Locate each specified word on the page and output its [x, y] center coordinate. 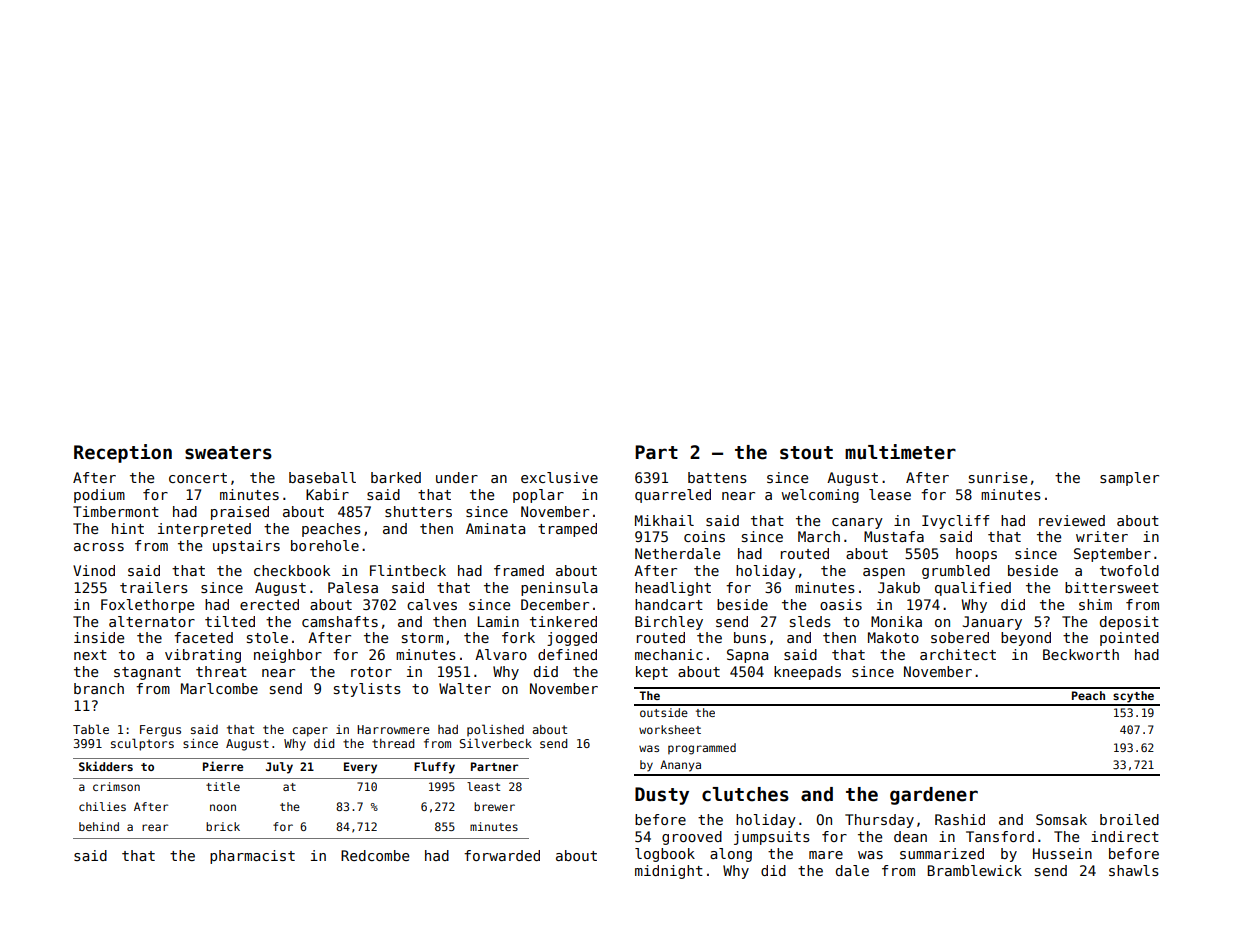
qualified [973, 589]
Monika [896, 621]
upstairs [246, 547]
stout [806, 453]
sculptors [142, 744]
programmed [702, 749]
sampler [1129, 479]
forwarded [502, 855]
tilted [230, 621]
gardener [934, 796]
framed [519, 570]
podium [99, 496]
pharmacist [252, 857]
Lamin [498, 621]
